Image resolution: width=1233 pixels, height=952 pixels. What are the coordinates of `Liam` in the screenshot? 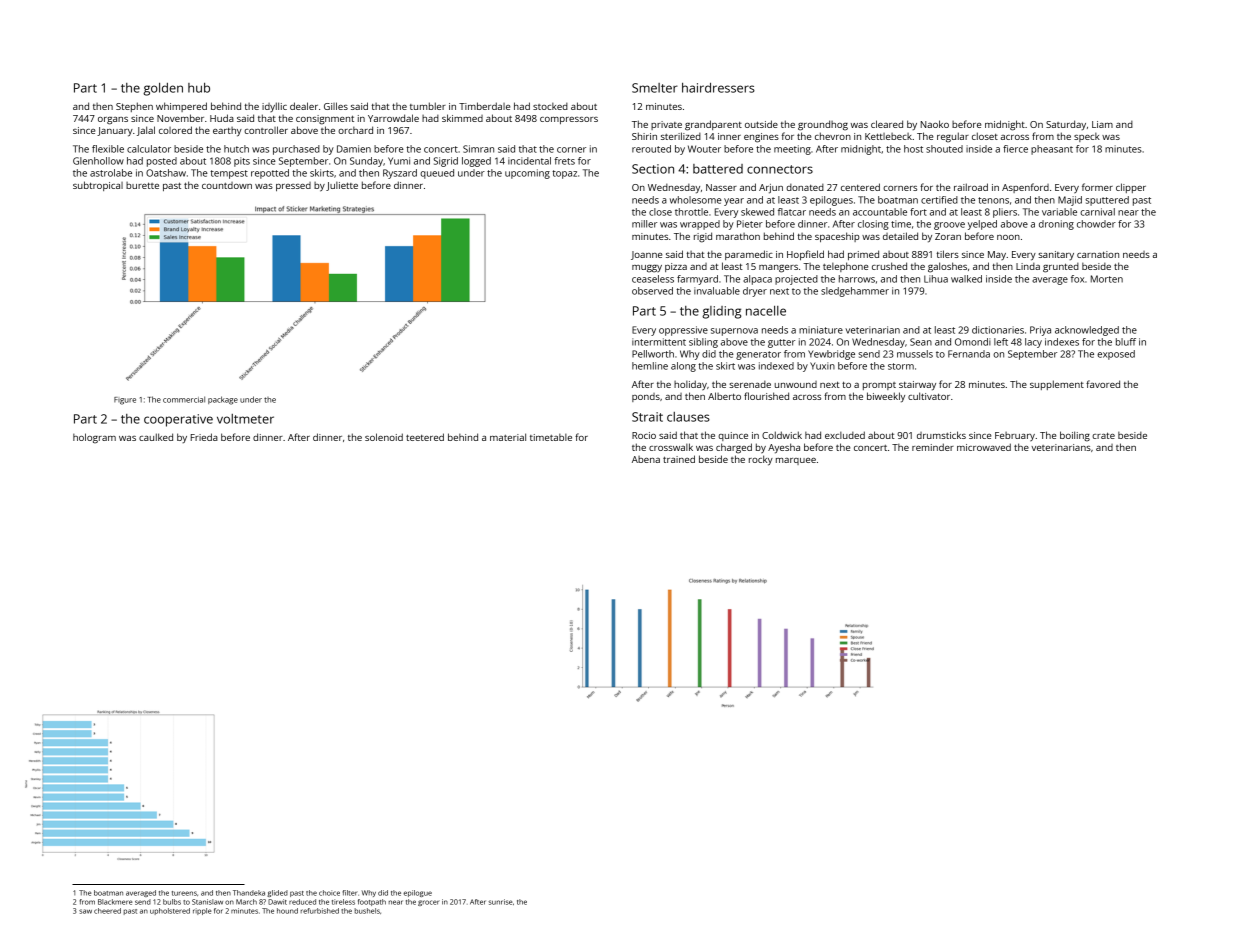 It's located at (1102, 124).
